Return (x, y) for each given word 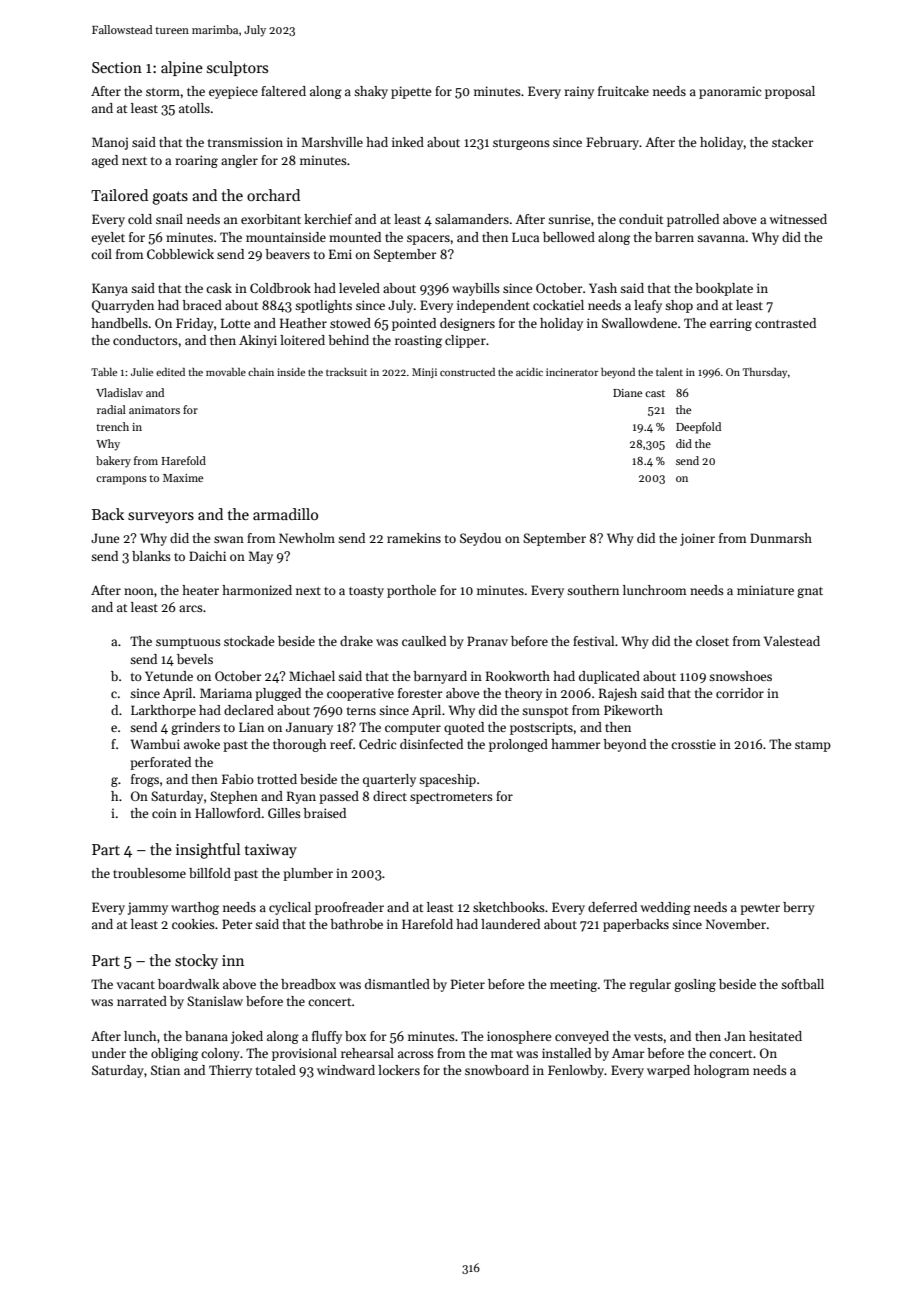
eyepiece (233, 92)
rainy (579, 92)
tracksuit (346, 372)
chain (261, 372)
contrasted (785, 323)
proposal (790, 92)
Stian (165, 1070)
